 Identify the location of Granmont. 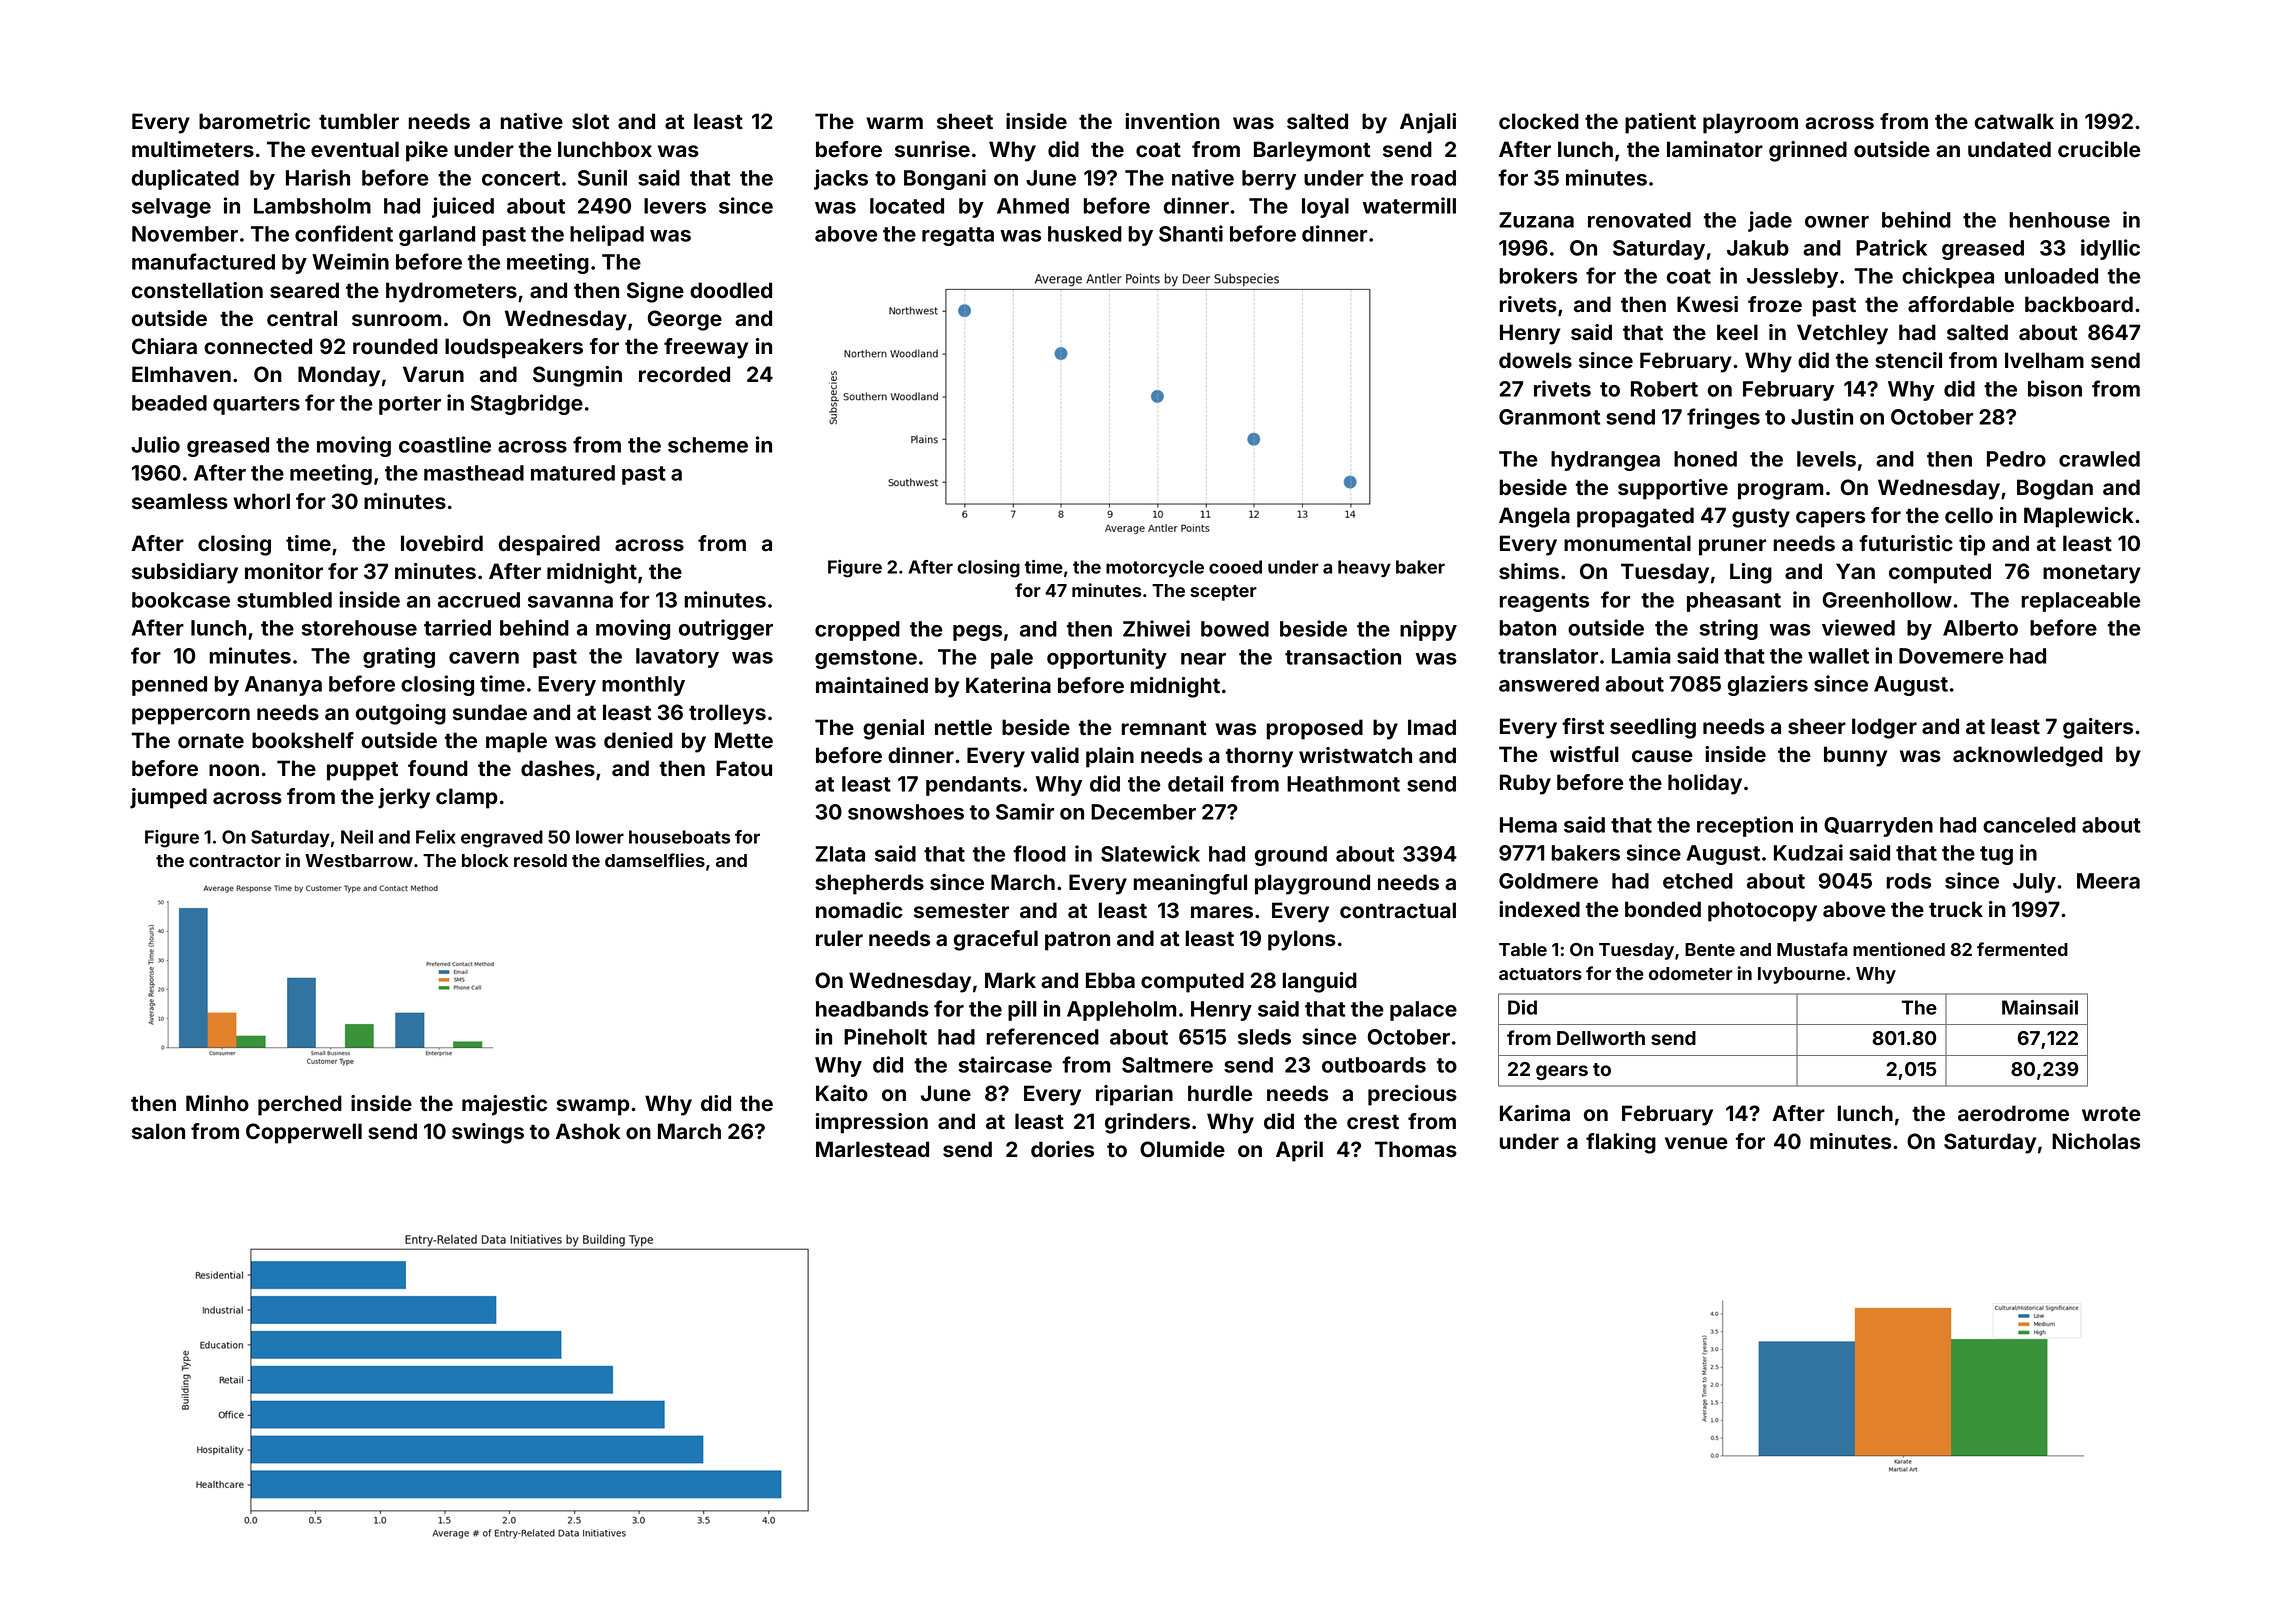
(1549, 417).
